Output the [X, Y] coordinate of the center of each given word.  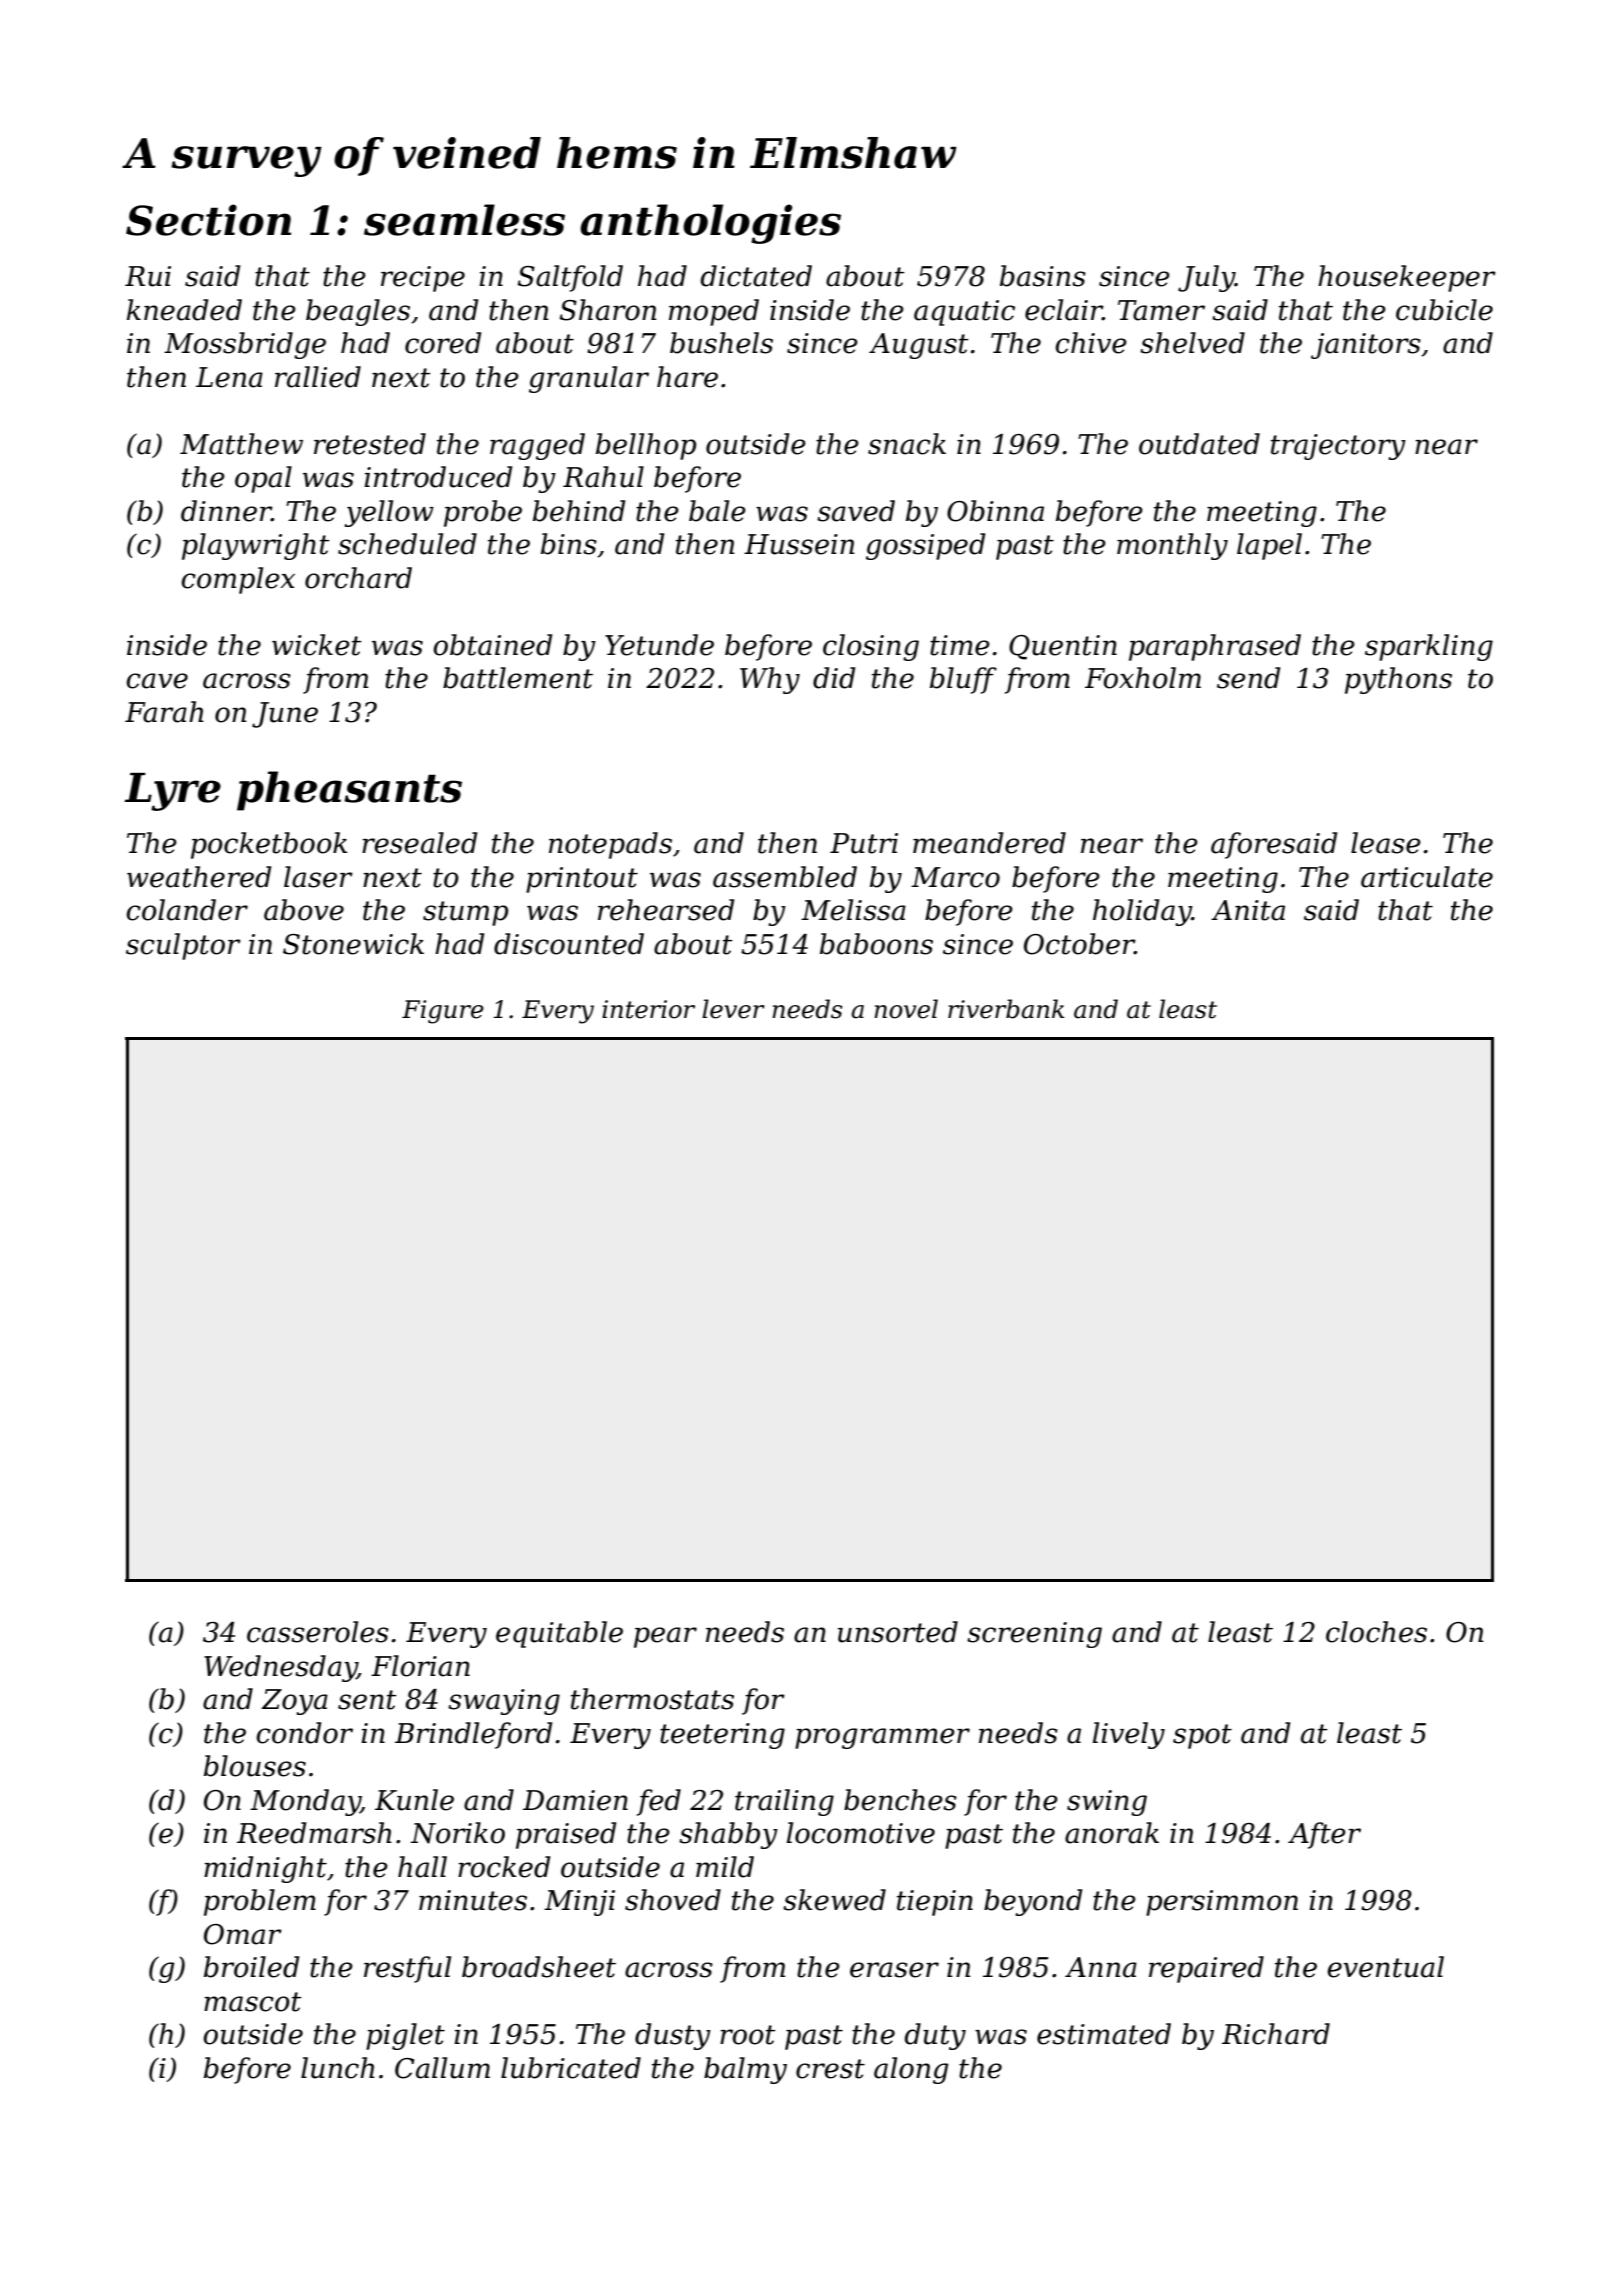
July [1206, 278]
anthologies [710, 224]
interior [648, 1009]
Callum [442, 2068]
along [911, 2070]
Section [208, 220]
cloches [1376, 1632]
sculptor [183, 946]
